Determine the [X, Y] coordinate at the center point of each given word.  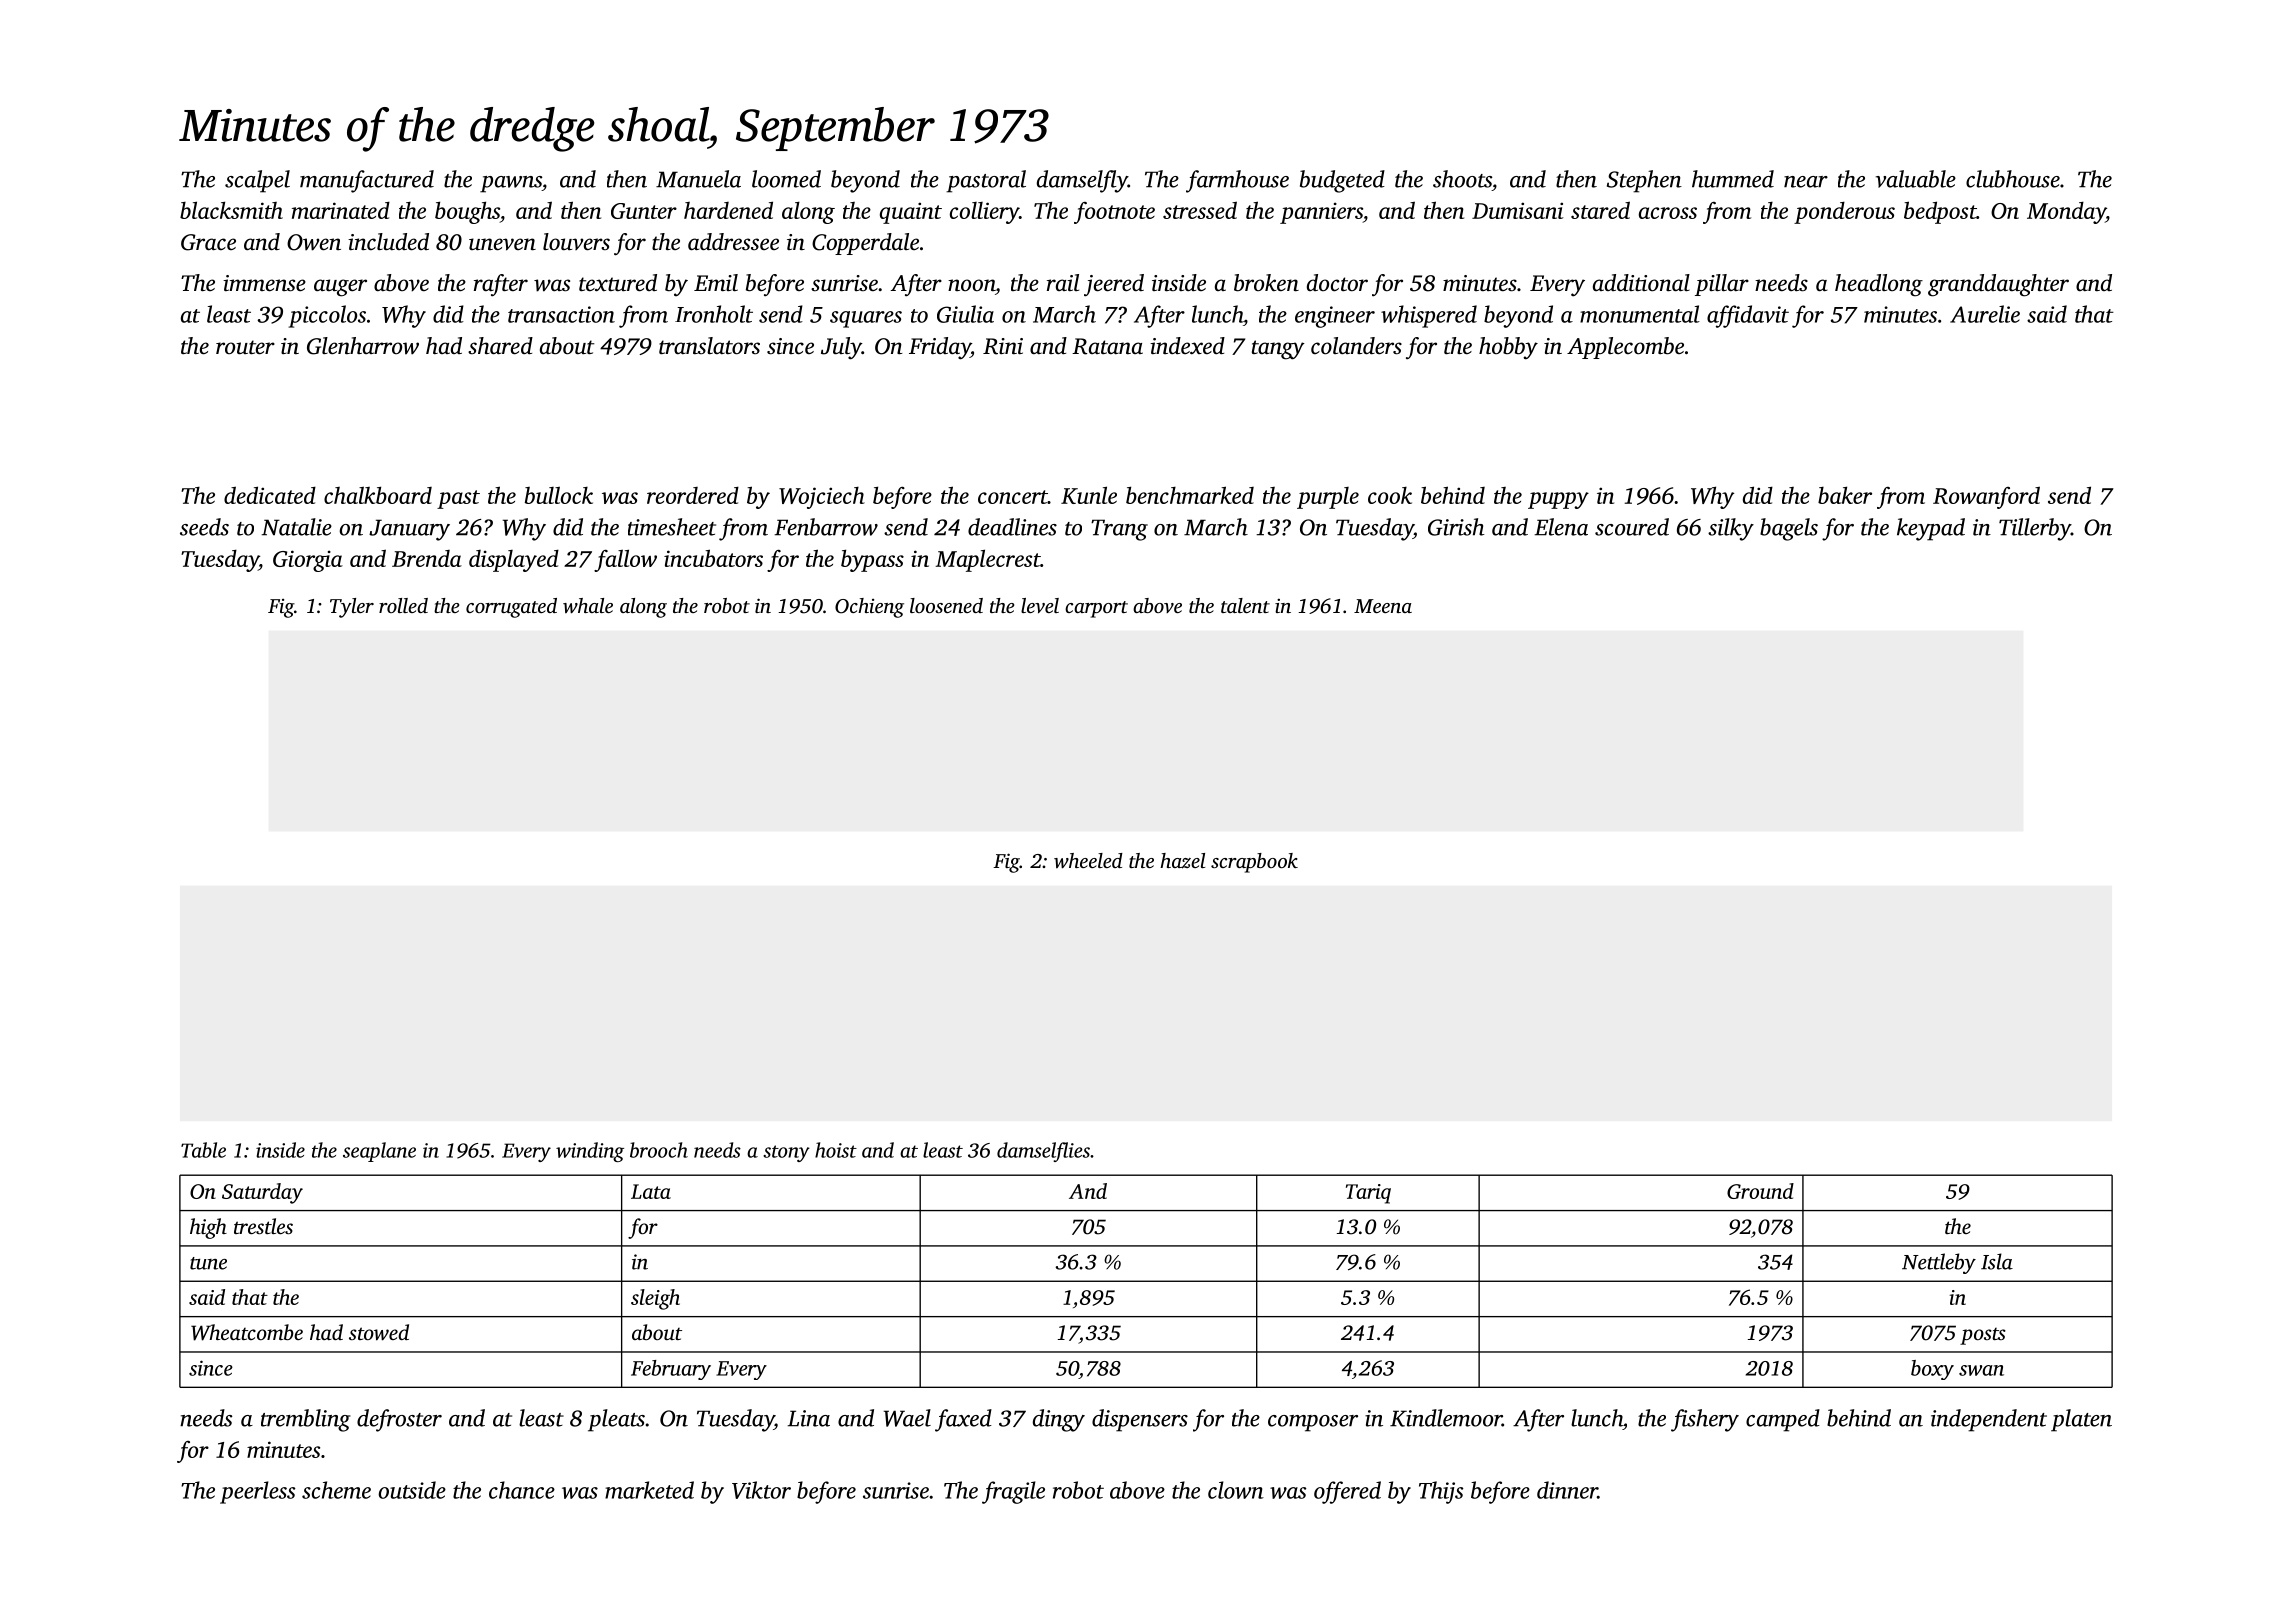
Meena [1383, 606]
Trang [1119, 530]
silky [1731, 529]
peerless [258, 1492]
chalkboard [378, 495]
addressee [733, 242]
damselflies [1043, 1152]
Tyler [352, 608]
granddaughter [1998, 285]
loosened [946, 605]
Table [203, 1150]
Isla [1997, 1261]
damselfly [1082, 181]
